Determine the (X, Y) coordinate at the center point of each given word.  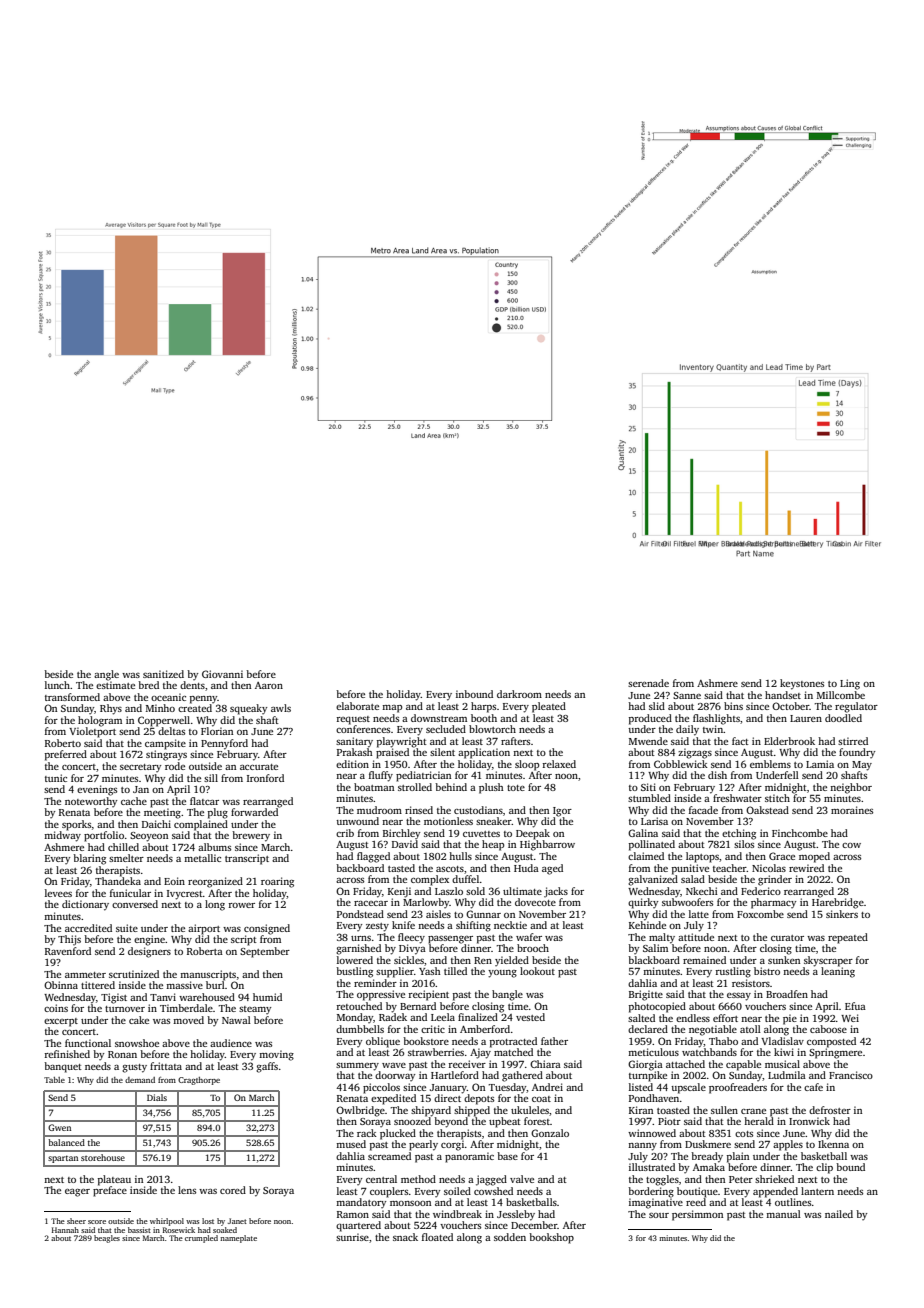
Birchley (401, 834)
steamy (255, 1010)
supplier (395, 972)
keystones (802, 684)
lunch (57, 685)
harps (483, 707)
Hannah (65, 1230)
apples (788, 1145)
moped (814, 857)
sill (211, 778)
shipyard (431, 1111)
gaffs (267, 1067)
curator (787, 938)
